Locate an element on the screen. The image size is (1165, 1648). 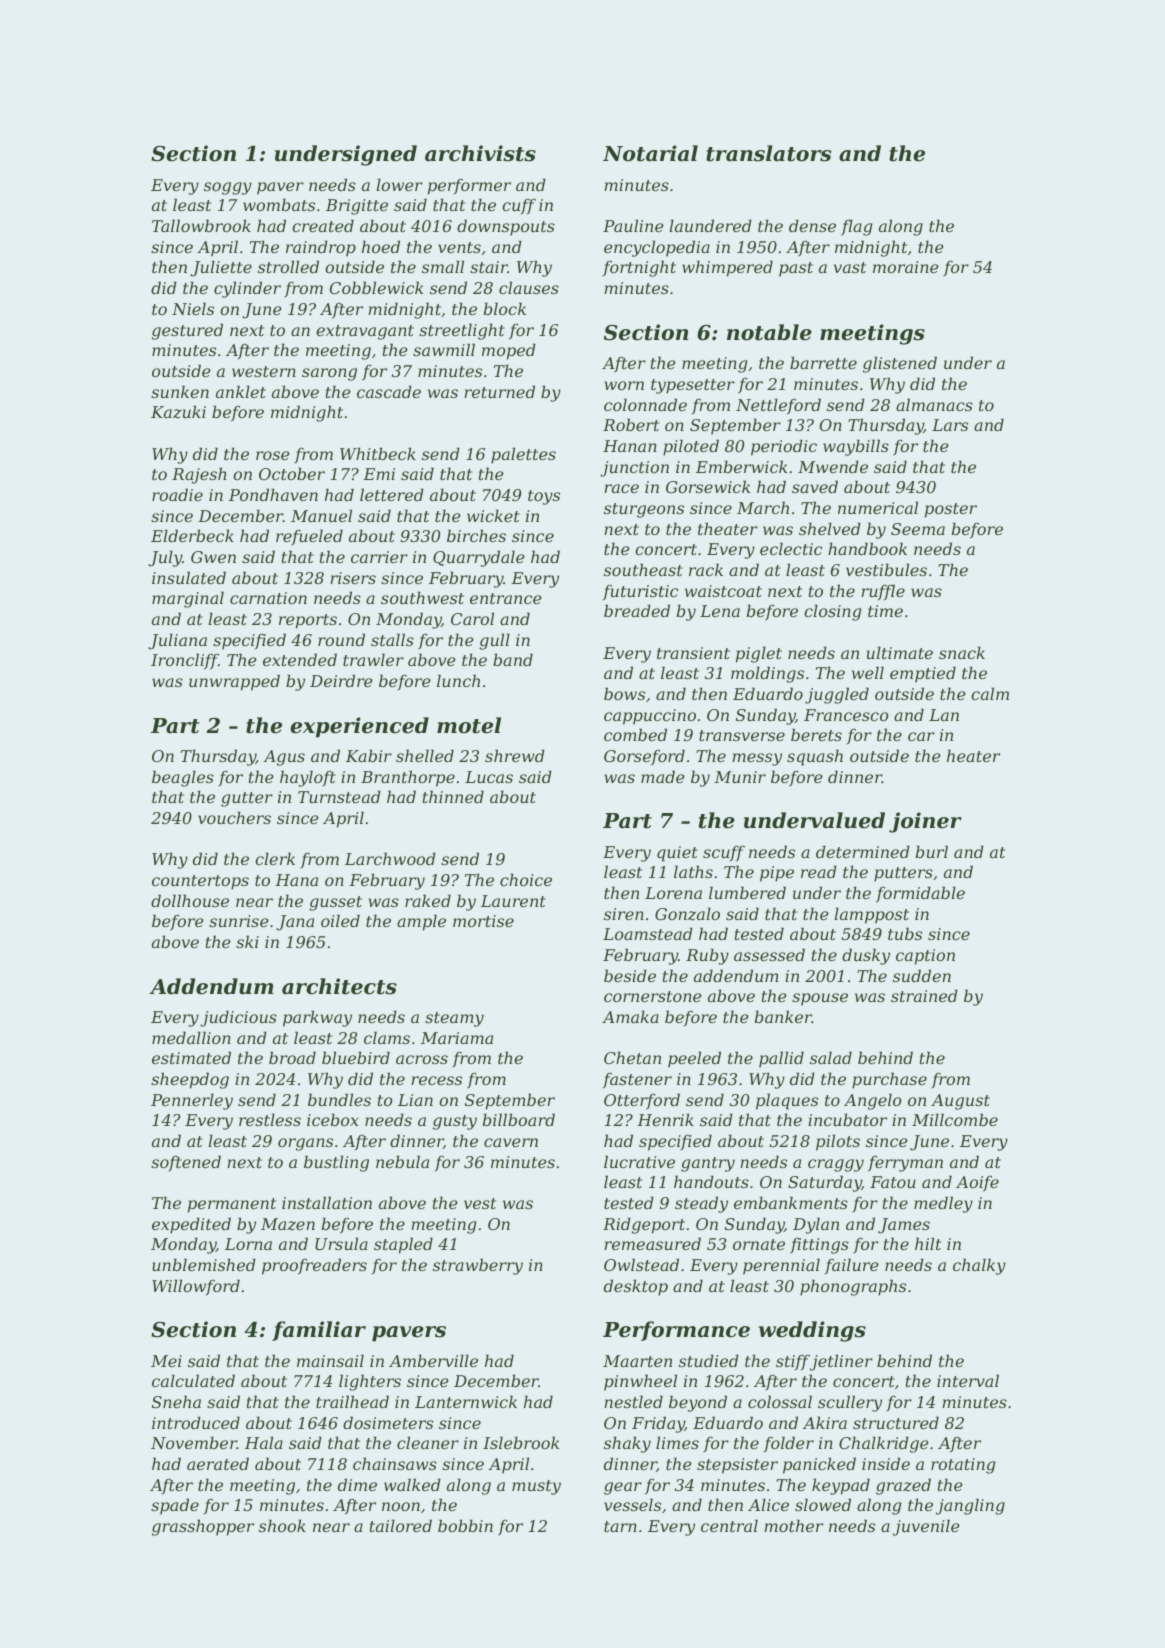
burl is located at coordinates (932, 851).
